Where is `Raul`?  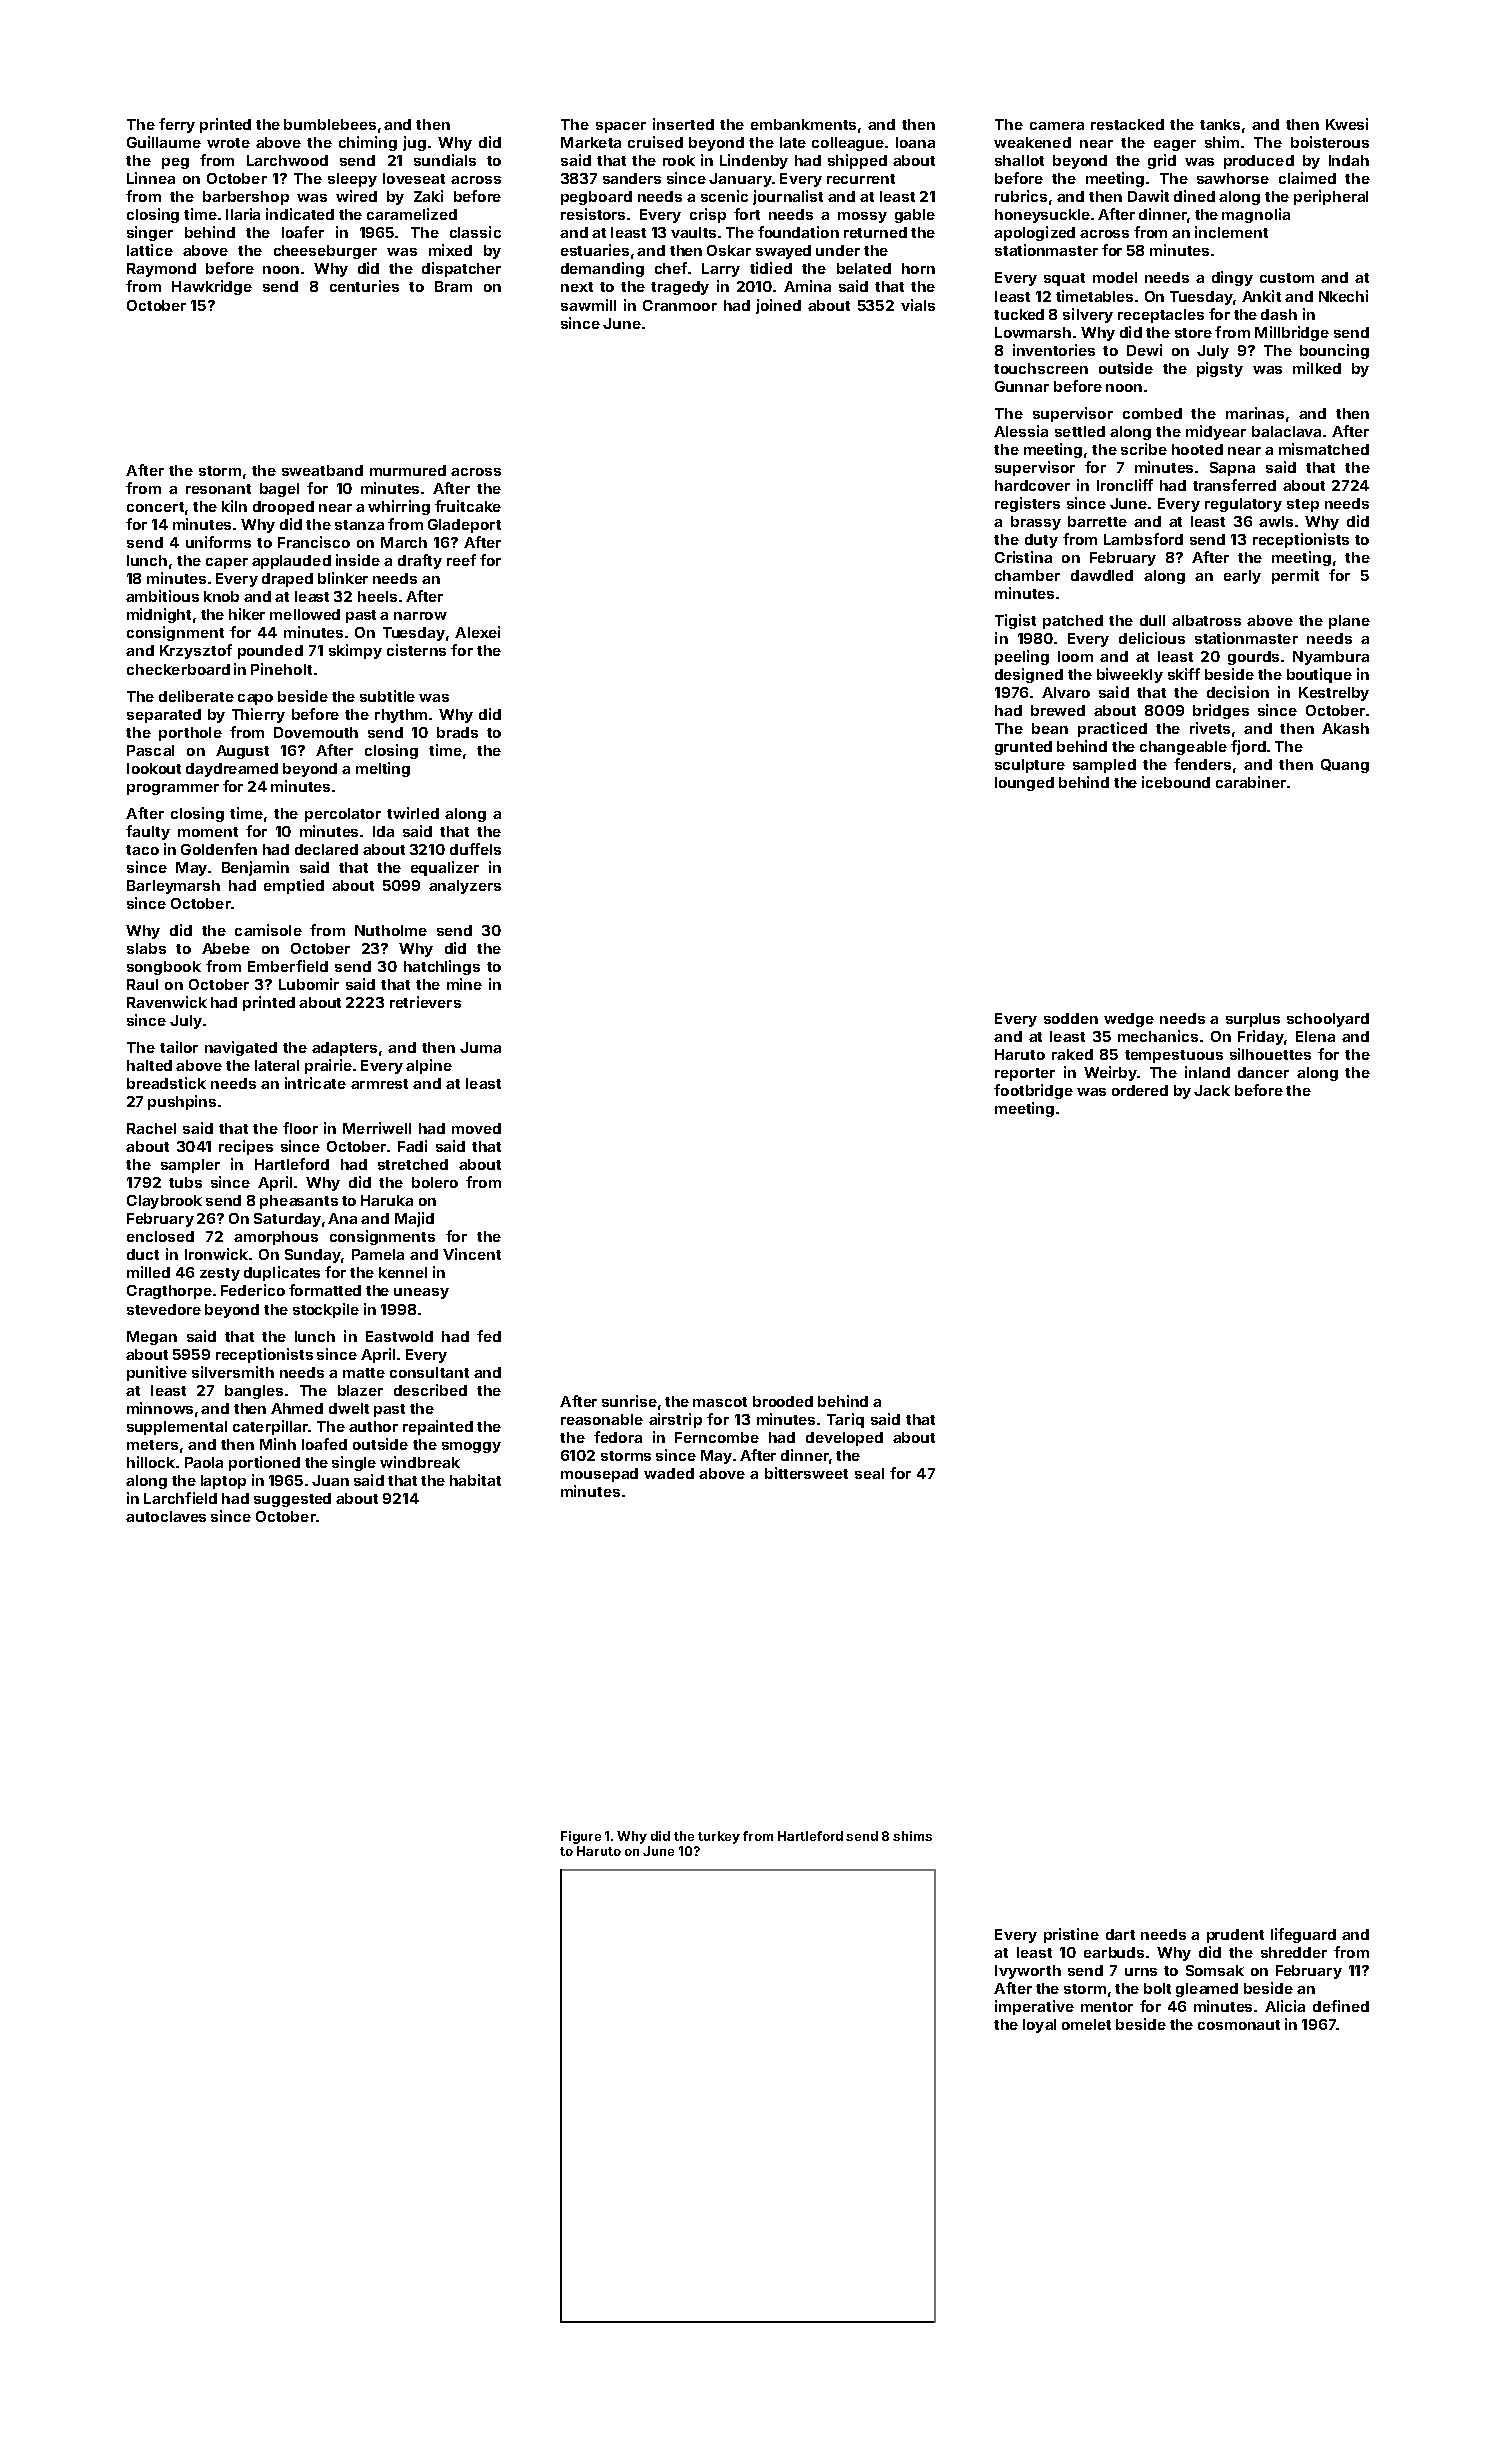
Raul is located at coordinates (142, 984).
